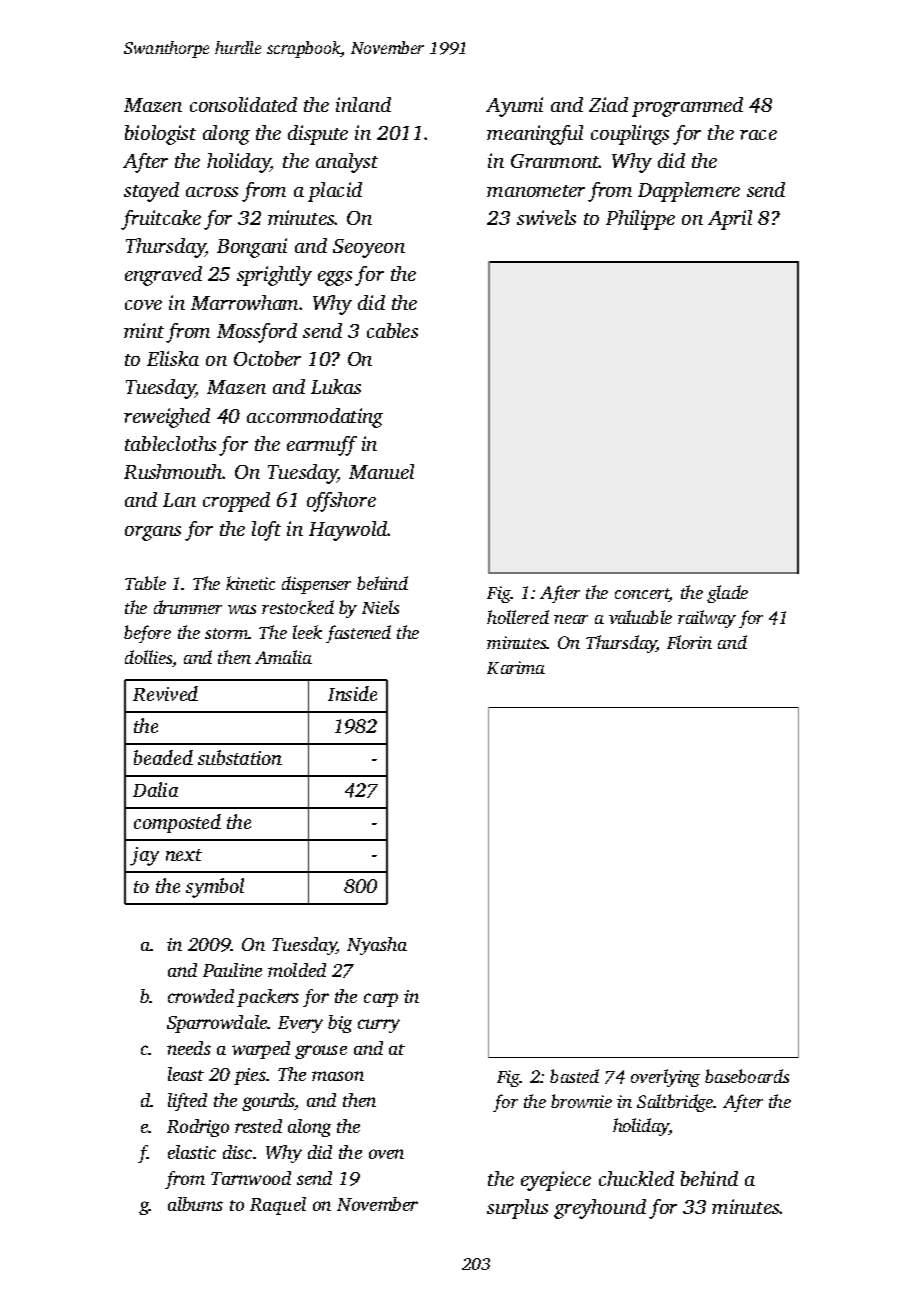  What do you see at coordinates (640, 617) in the screenshot?
I see `valuable` at bounding box center [640, 617].
